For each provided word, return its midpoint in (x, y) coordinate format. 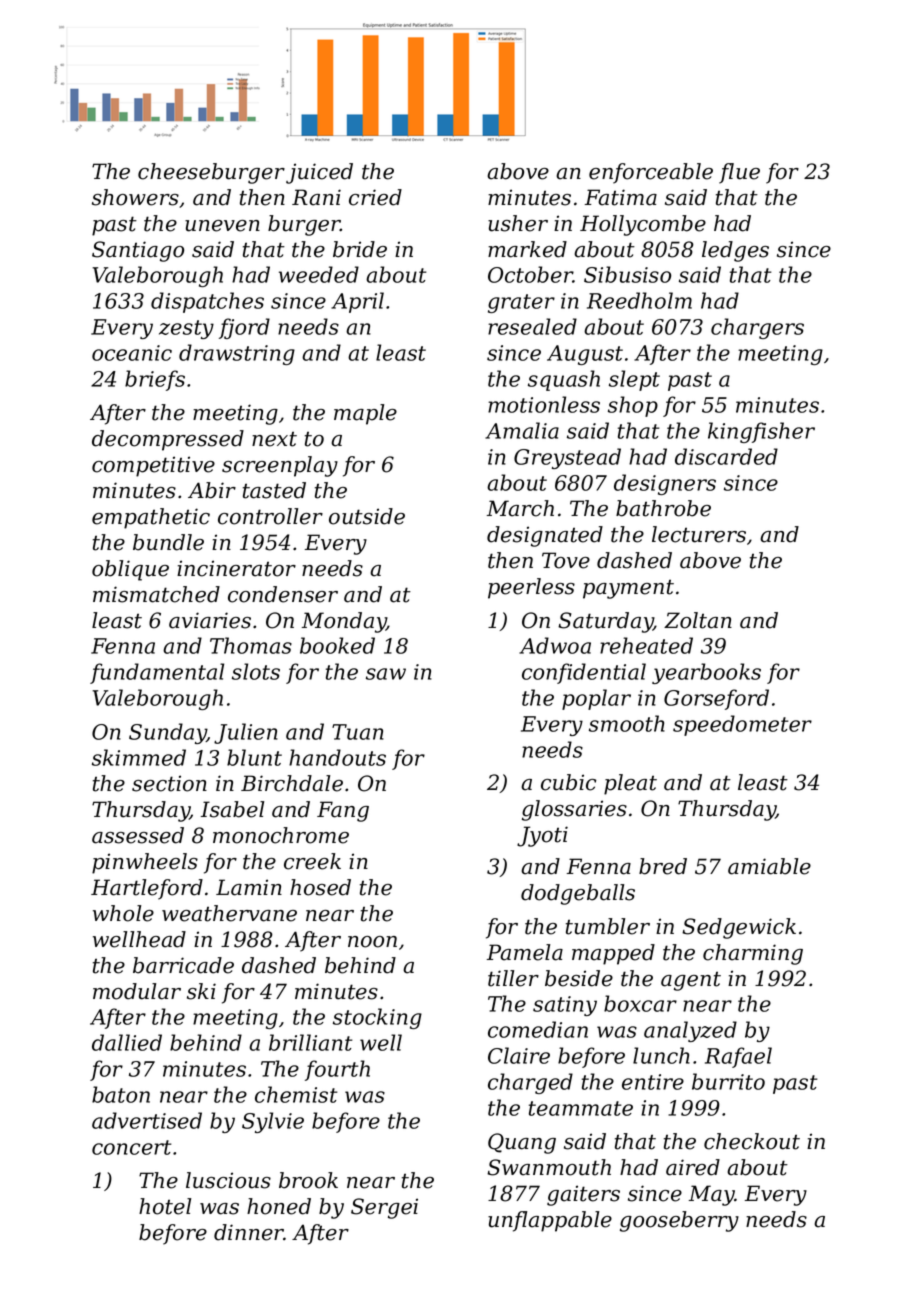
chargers (757, 328)
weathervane (229, 913)
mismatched (156, 594)
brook (308, 1180)
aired (693, 1167)
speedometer (742, 725)
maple (365, 414)
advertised (147, 1120)
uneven (222, 226)
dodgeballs (578, 894)
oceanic (132, 353)
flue (739, 173)
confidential (584, 673)
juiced (319, 173)
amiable (769, 866)
